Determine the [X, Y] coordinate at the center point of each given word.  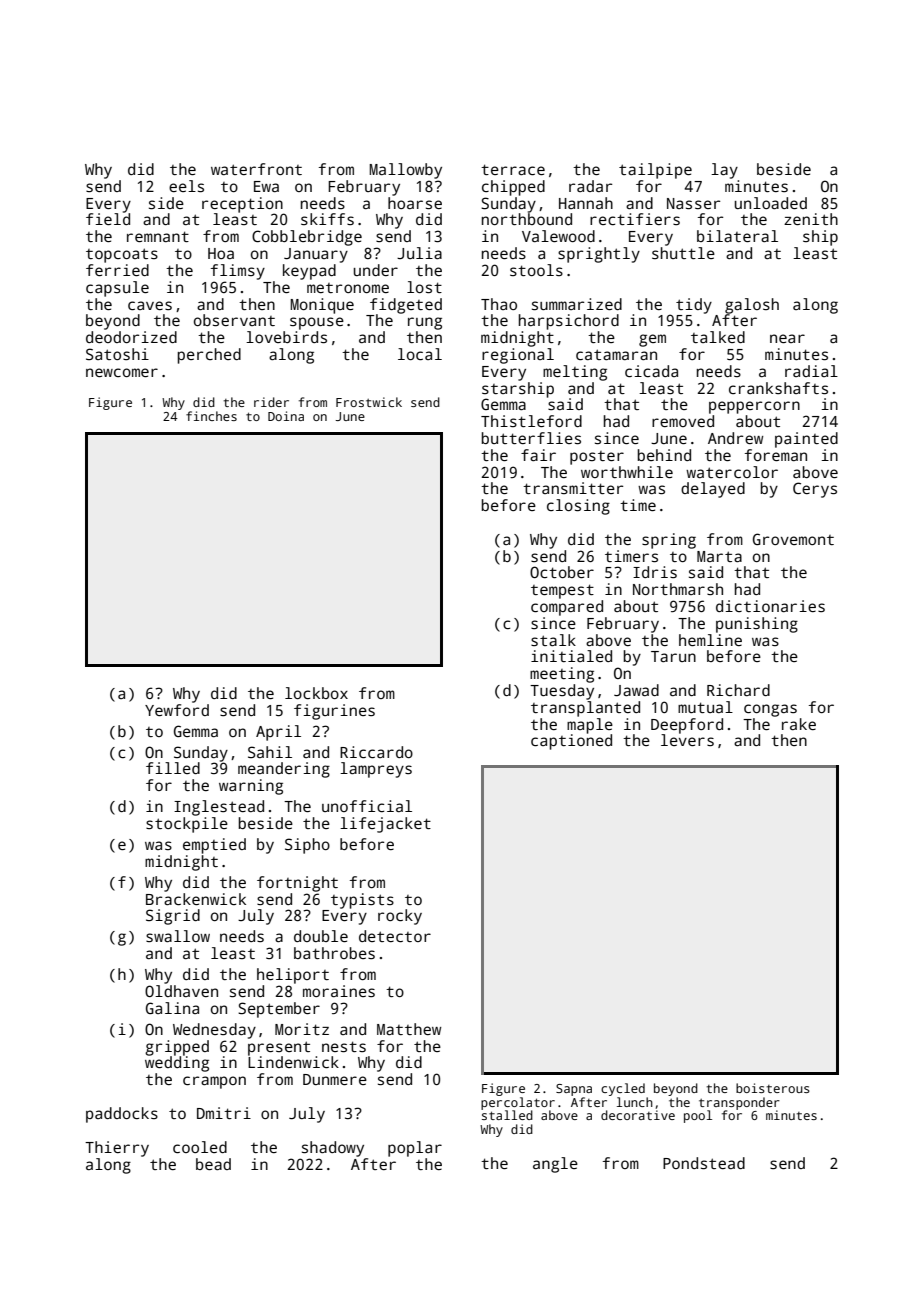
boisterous [773, 1088]
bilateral [737, 236]
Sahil [270, 752]
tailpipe [655, 171]
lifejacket [385, 825]
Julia [419, 253]
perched [209, 356]
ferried [117, 270]
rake [799, 724]
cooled [200, 1147]
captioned [571, 742]
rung [425, 323]
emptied [214, 846]
